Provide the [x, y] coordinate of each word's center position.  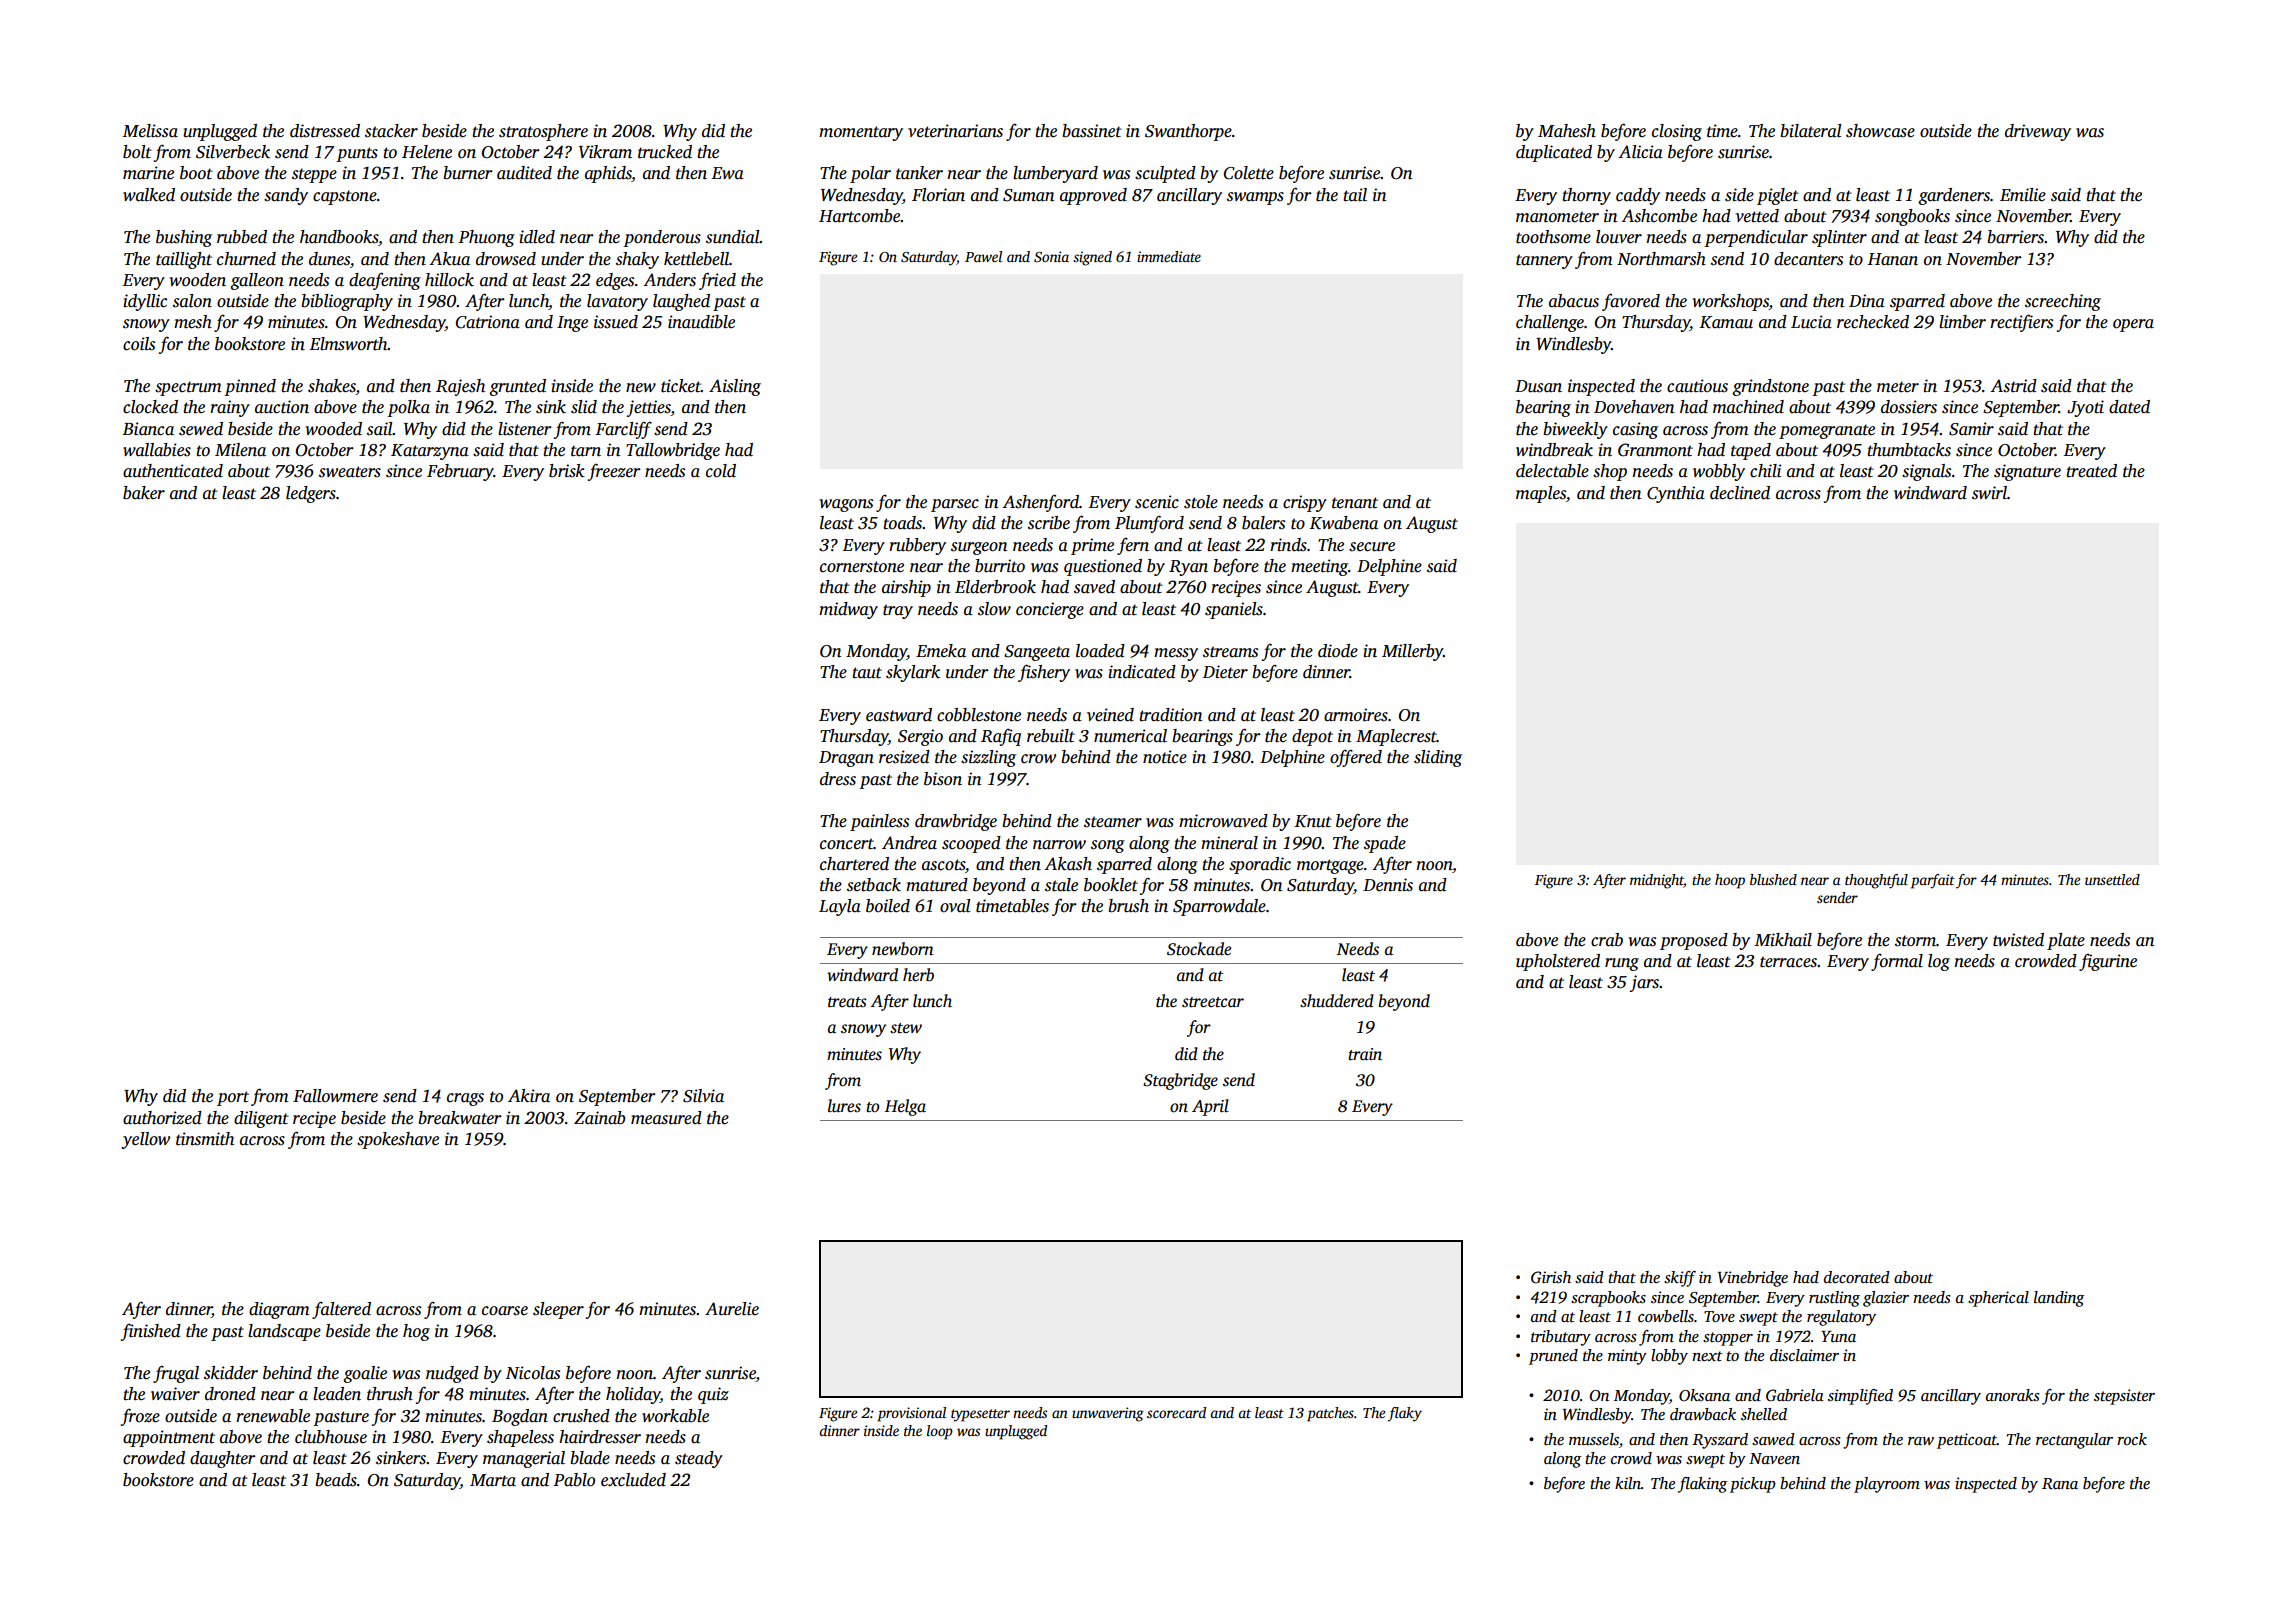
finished [151, 1332]
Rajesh [460, 387]
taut [867, 673]
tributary [1561, 1338]
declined [1740, 493]
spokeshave [398, 1140]
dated [2129, 407]
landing [2059, 1299]
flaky [1404, 1414]
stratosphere [543, 132]
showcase [1880, 131]
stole [1201, 502]
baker [144, 493]
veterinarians [955, 131]
